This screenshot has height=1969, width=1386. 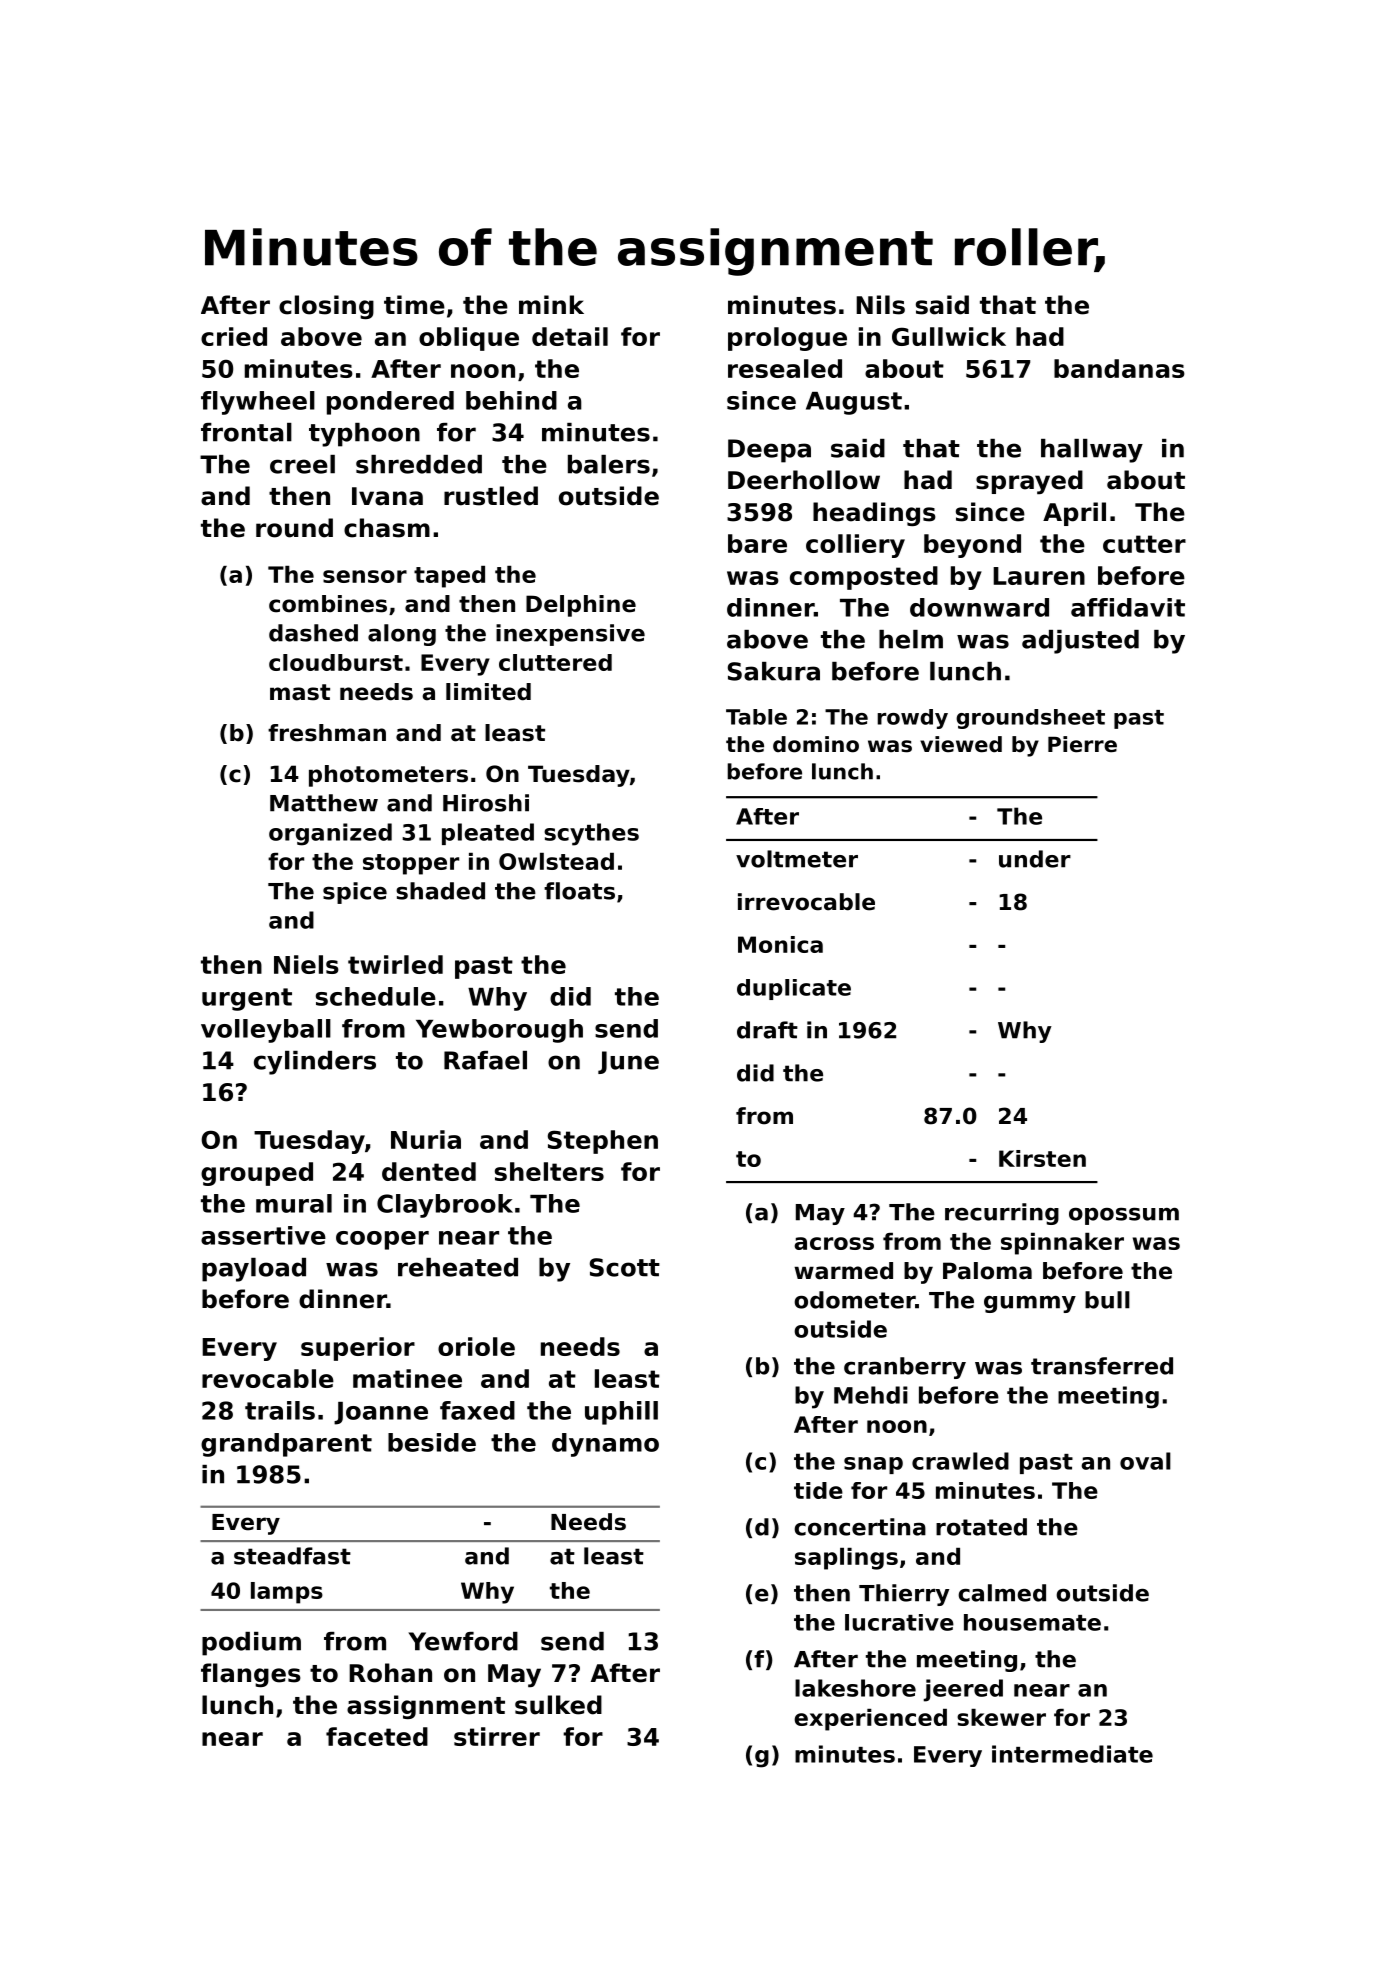 I want to click on prologue, so click(x=787, y=339).
